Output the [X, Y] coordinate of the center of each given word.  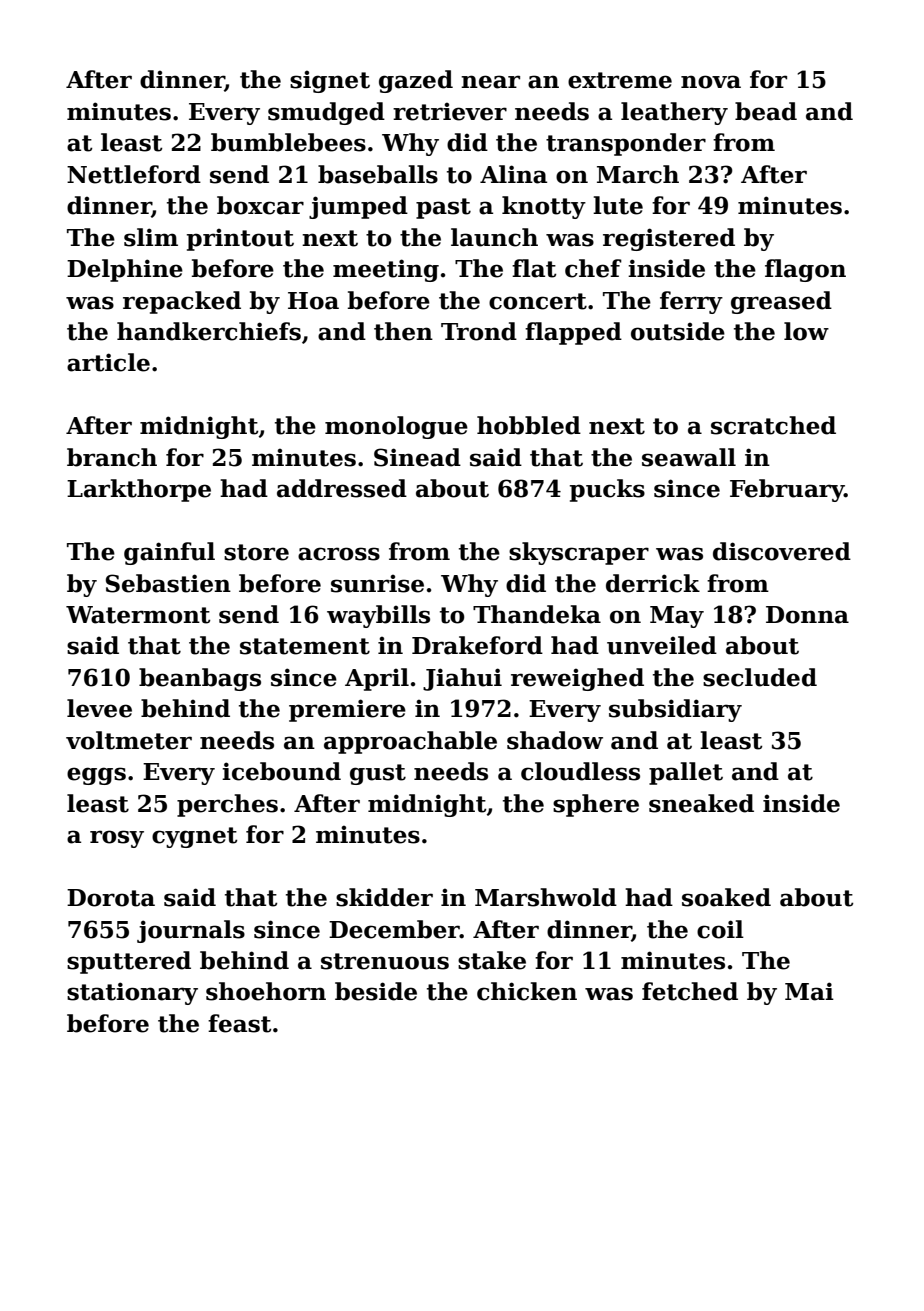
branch [112, 457]
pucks [607, 490]
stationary [132, 993]
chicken [527, 991]
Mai [809, 991]
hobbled [529, 425]
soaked [726, 897]
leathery [674, 113]
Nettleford [134, 174]
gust [378, 774]
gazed [416, 81]
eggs [96, 776]
